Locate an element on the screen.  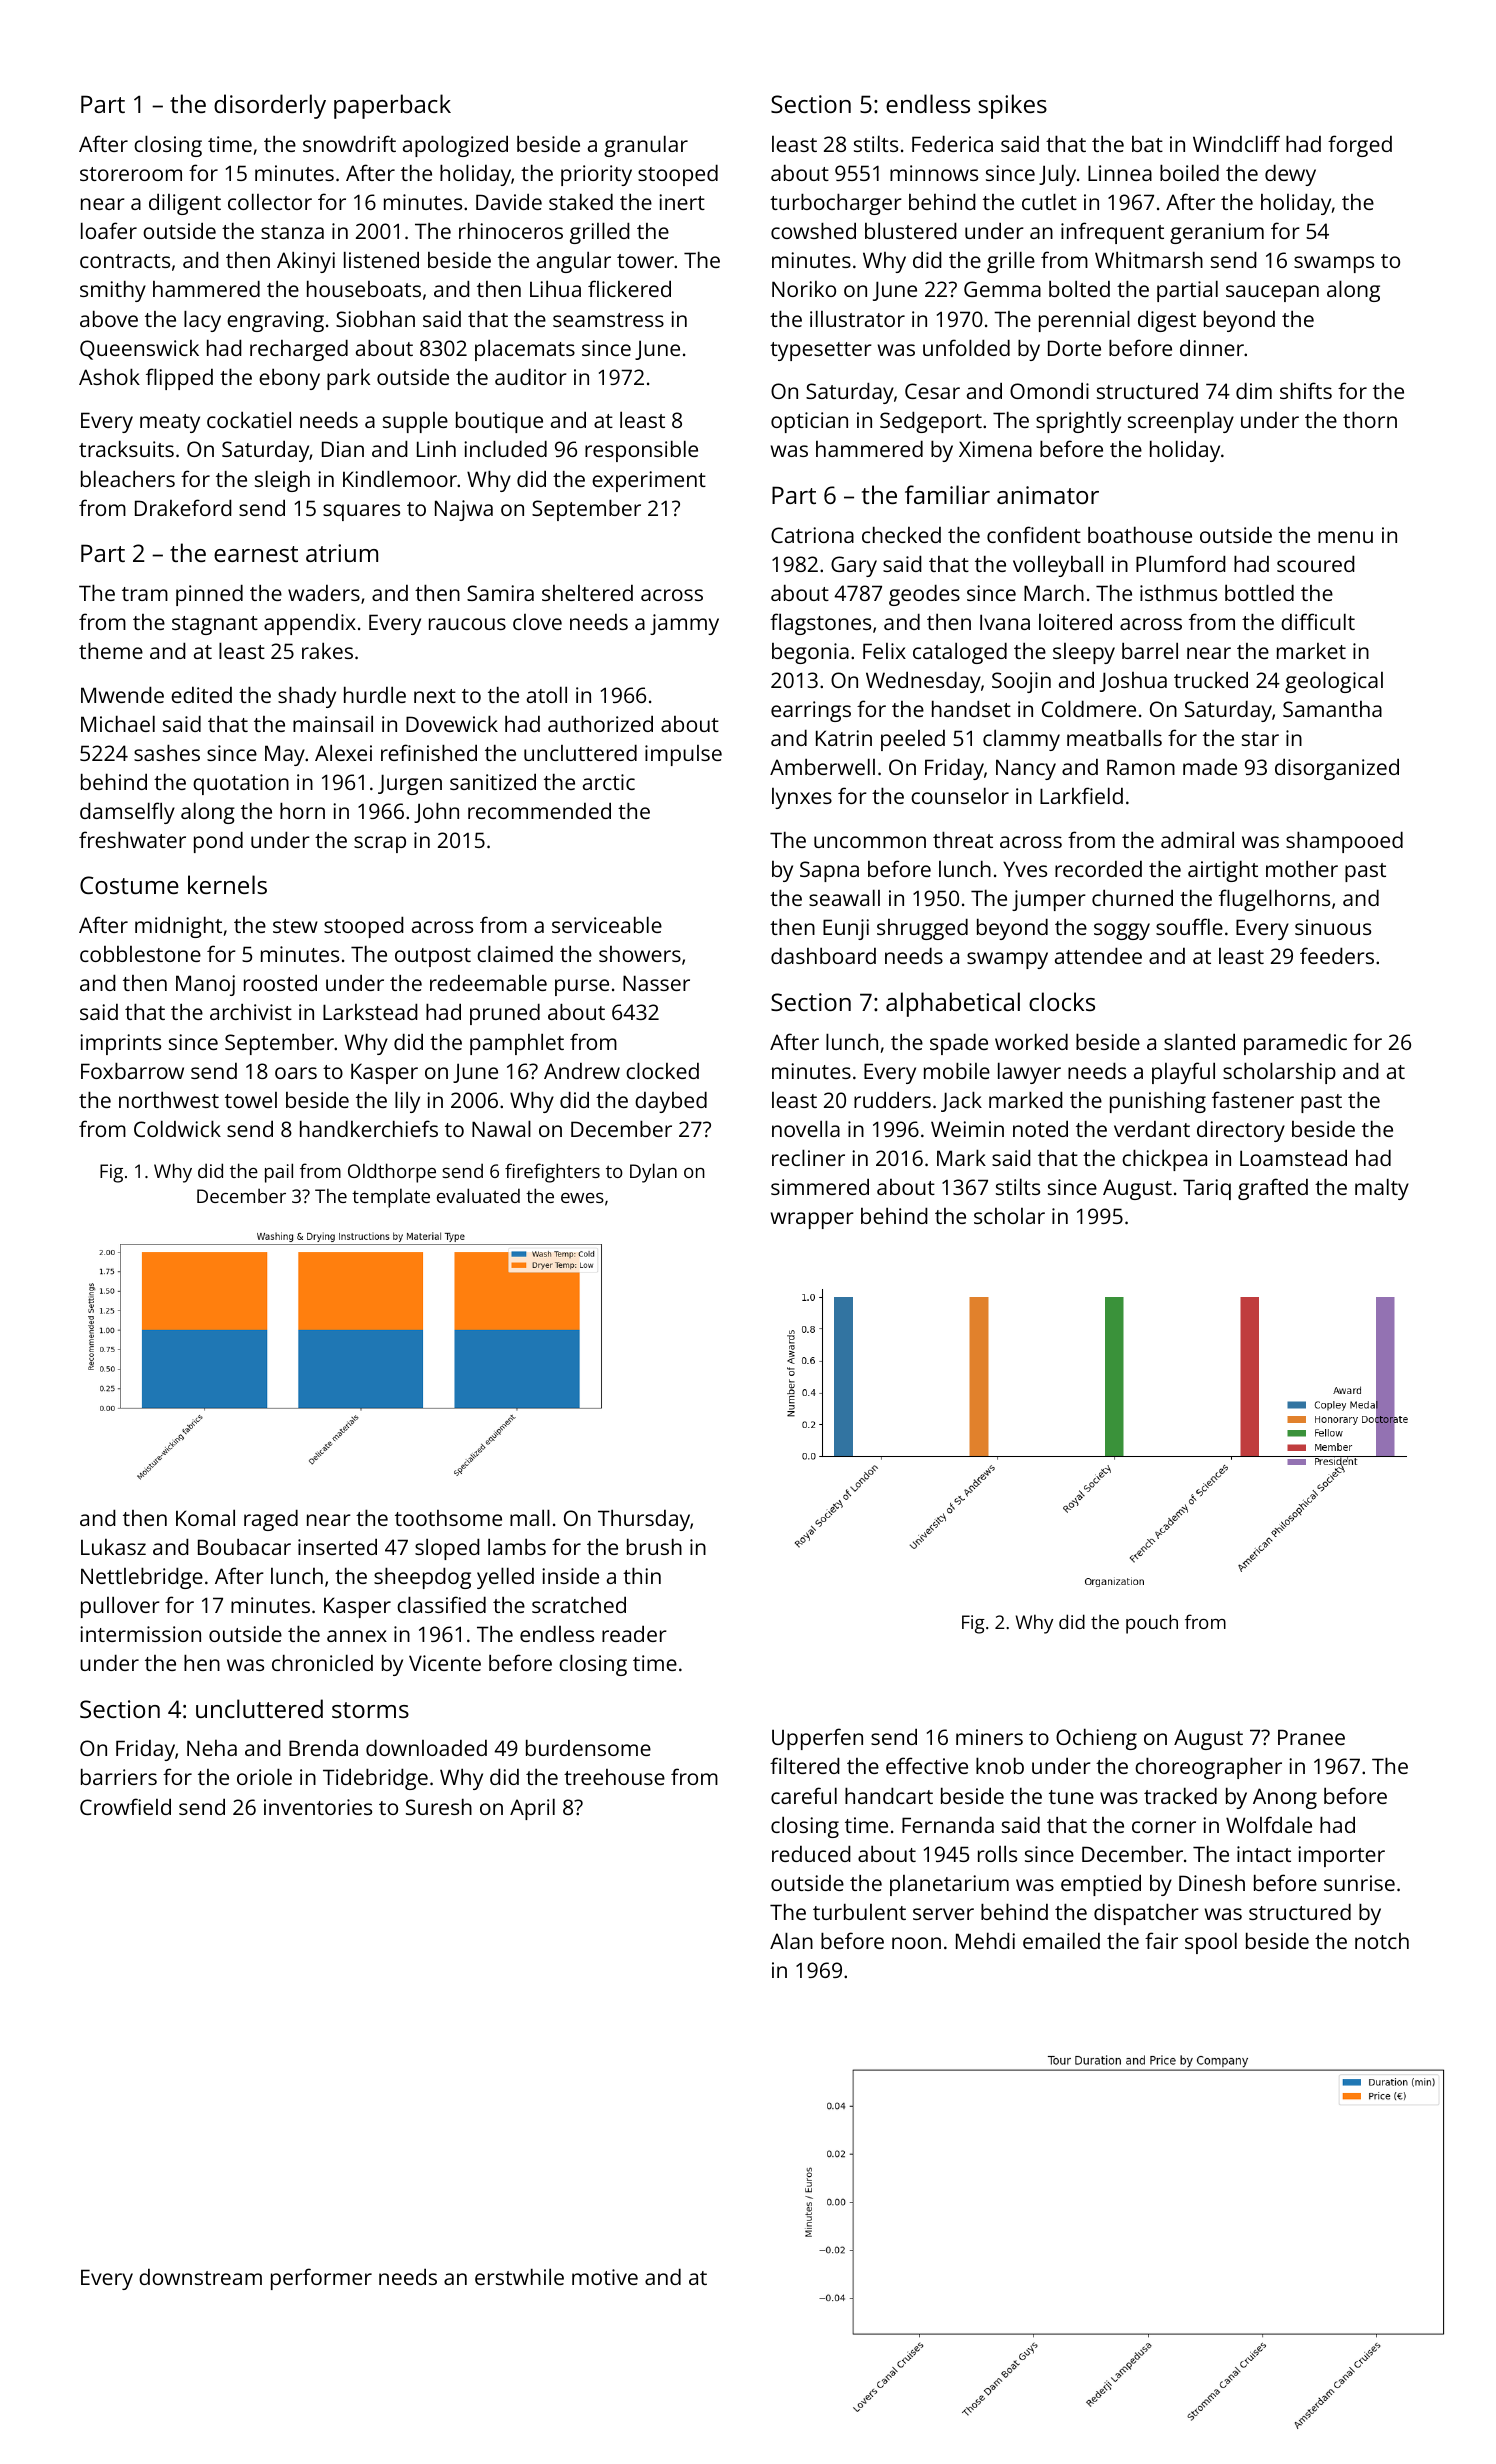
granular is located at coordinates (646, 146).
